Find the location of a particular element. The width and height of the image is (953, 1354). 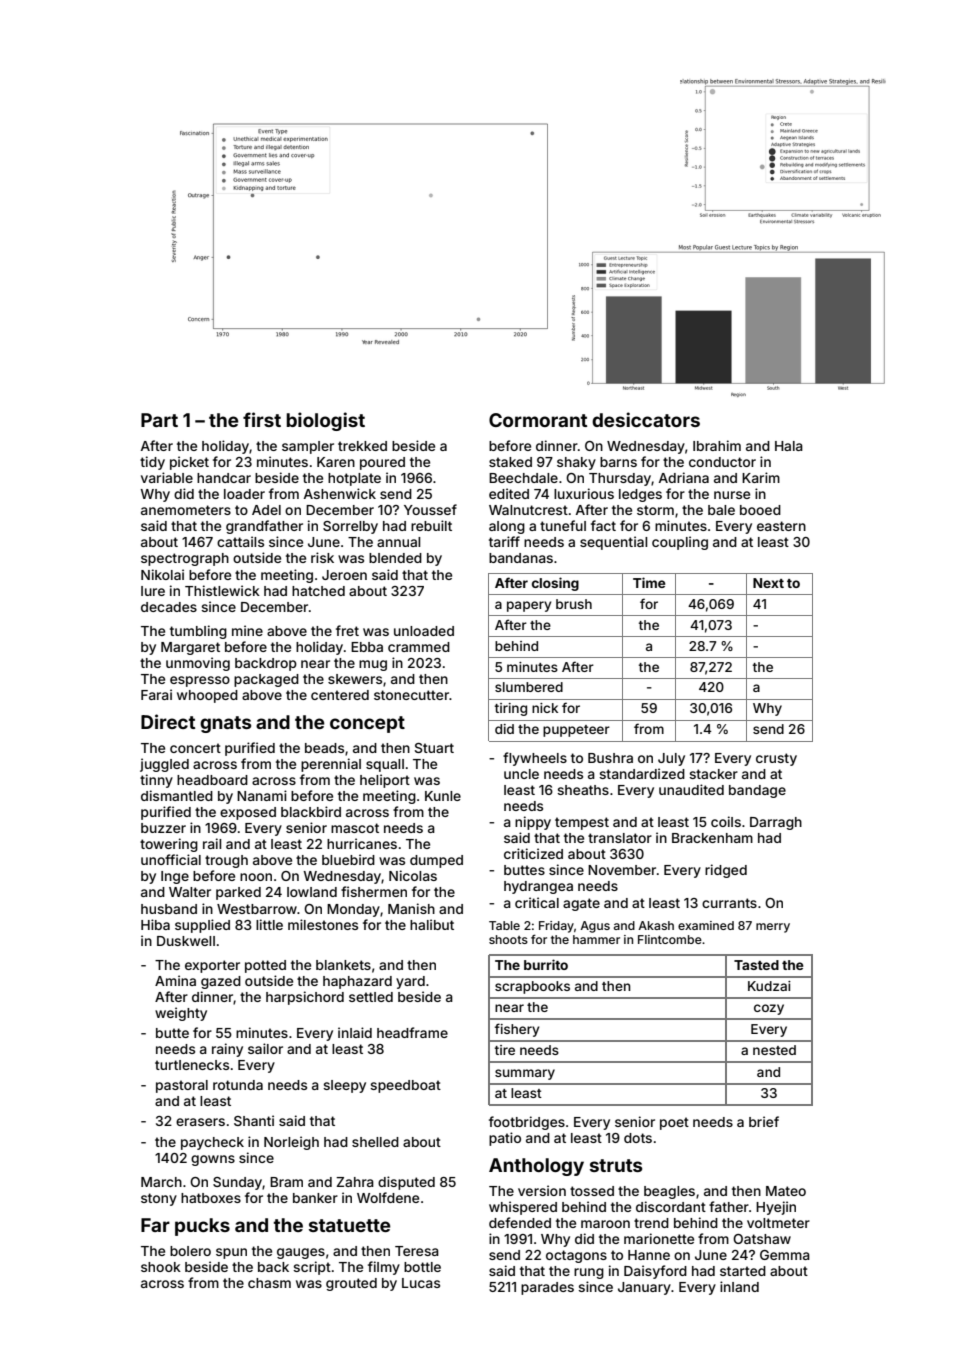

shook is located at coordinates (161, 1267).
